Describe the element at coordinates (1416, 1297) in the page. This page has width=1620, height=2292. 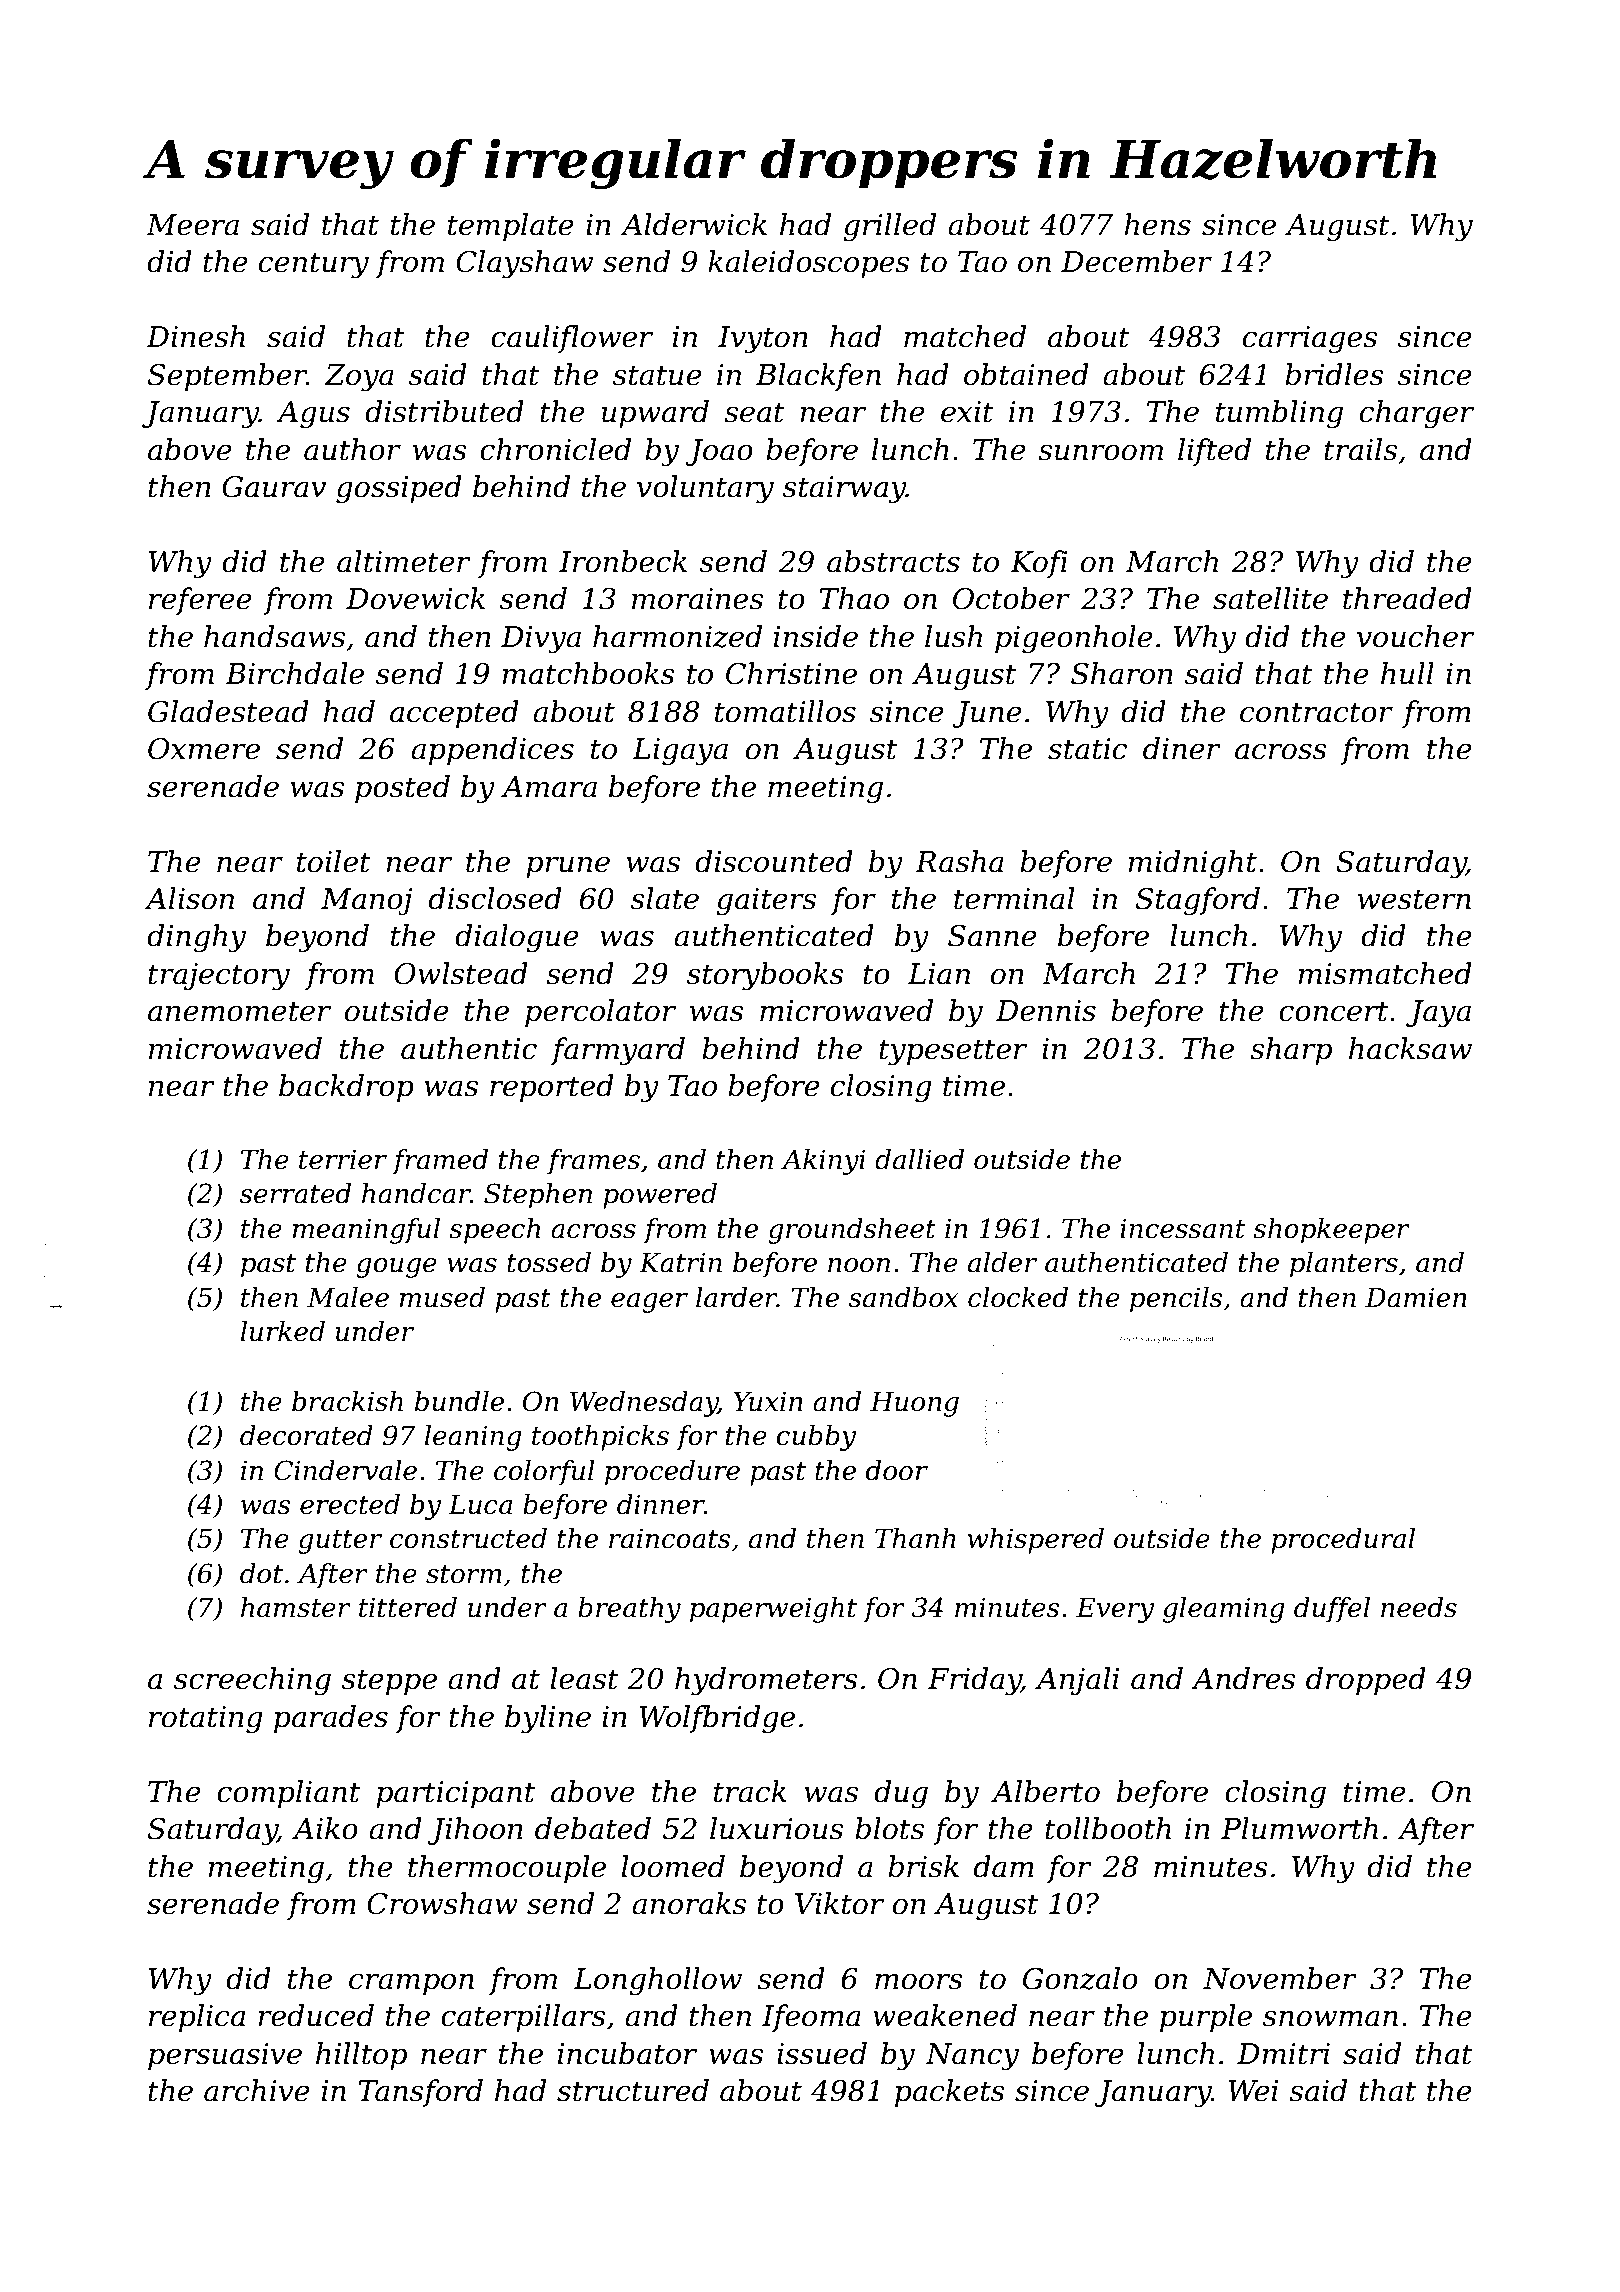
I see `Damien` at that location.
